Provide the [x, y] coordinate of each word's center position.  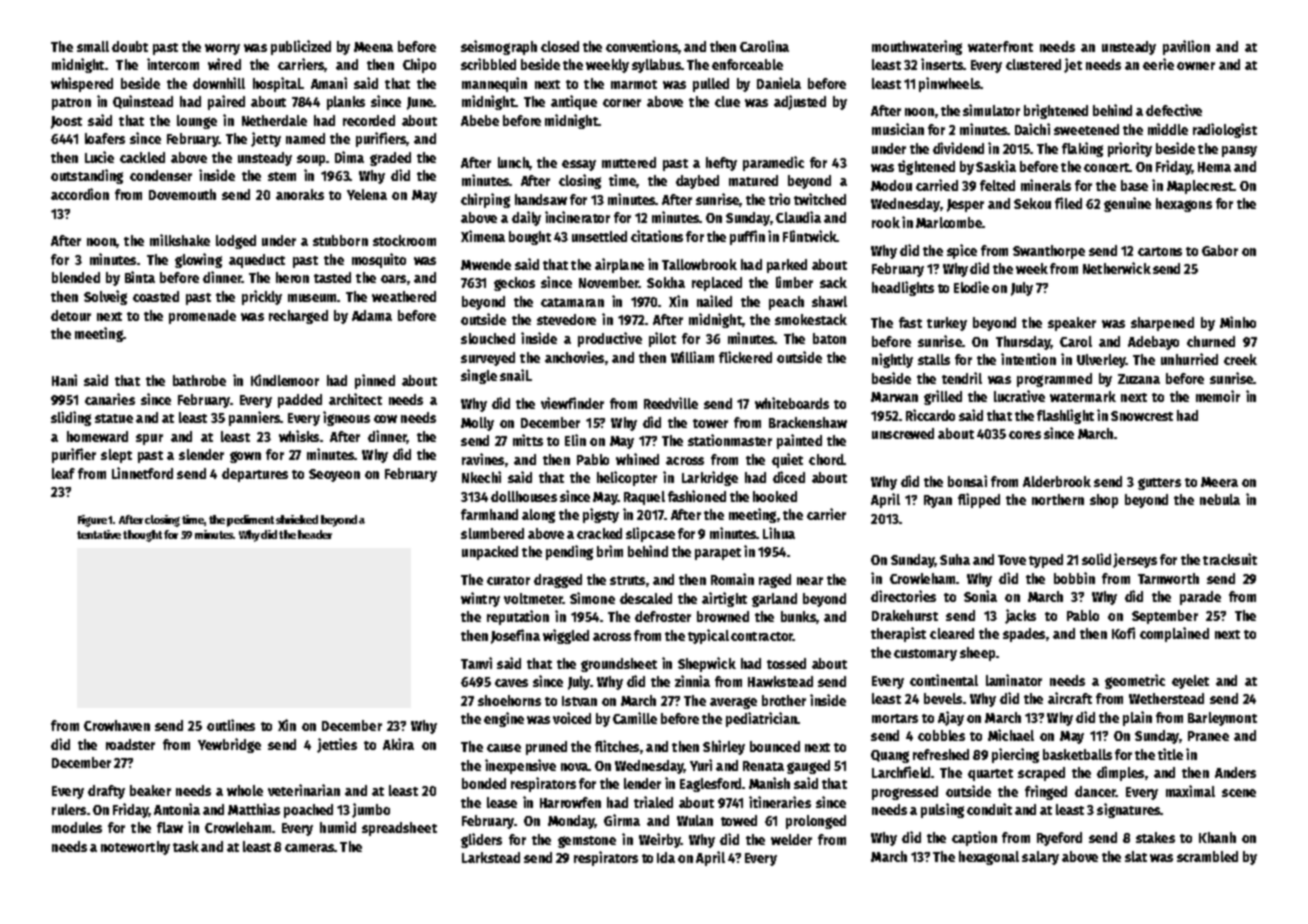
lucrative [1019, 396]
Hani [64, 380]
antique [574, 102]
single [479, 376]
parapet [718, 554]
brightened [1056, 111]
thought [142, 536]
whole [245, 790]
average [733, 703]
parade [1200, 598]
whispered [82, 84]
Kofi [1123, 633]
